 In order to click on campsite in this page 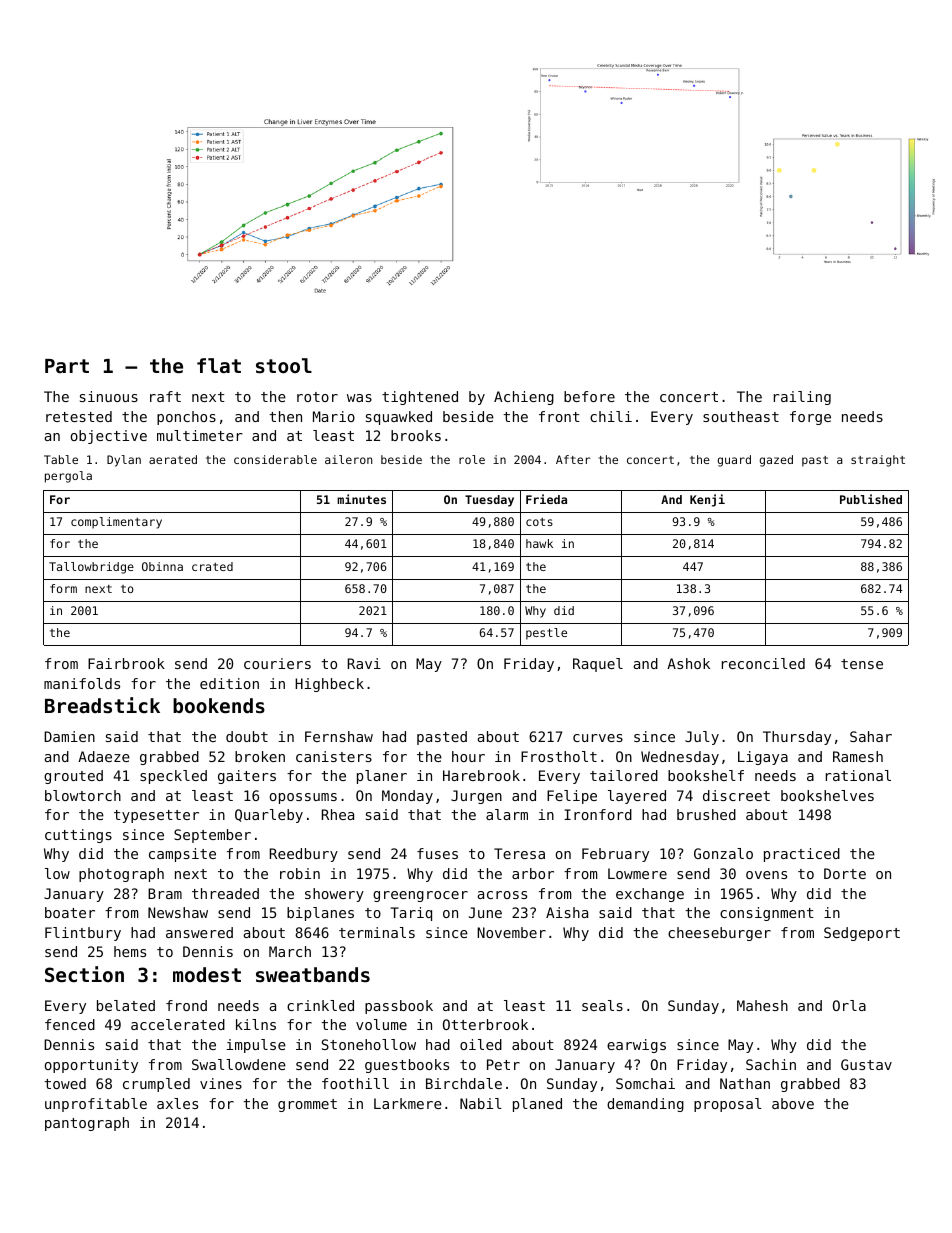, I will do `click(182, 855)`.
